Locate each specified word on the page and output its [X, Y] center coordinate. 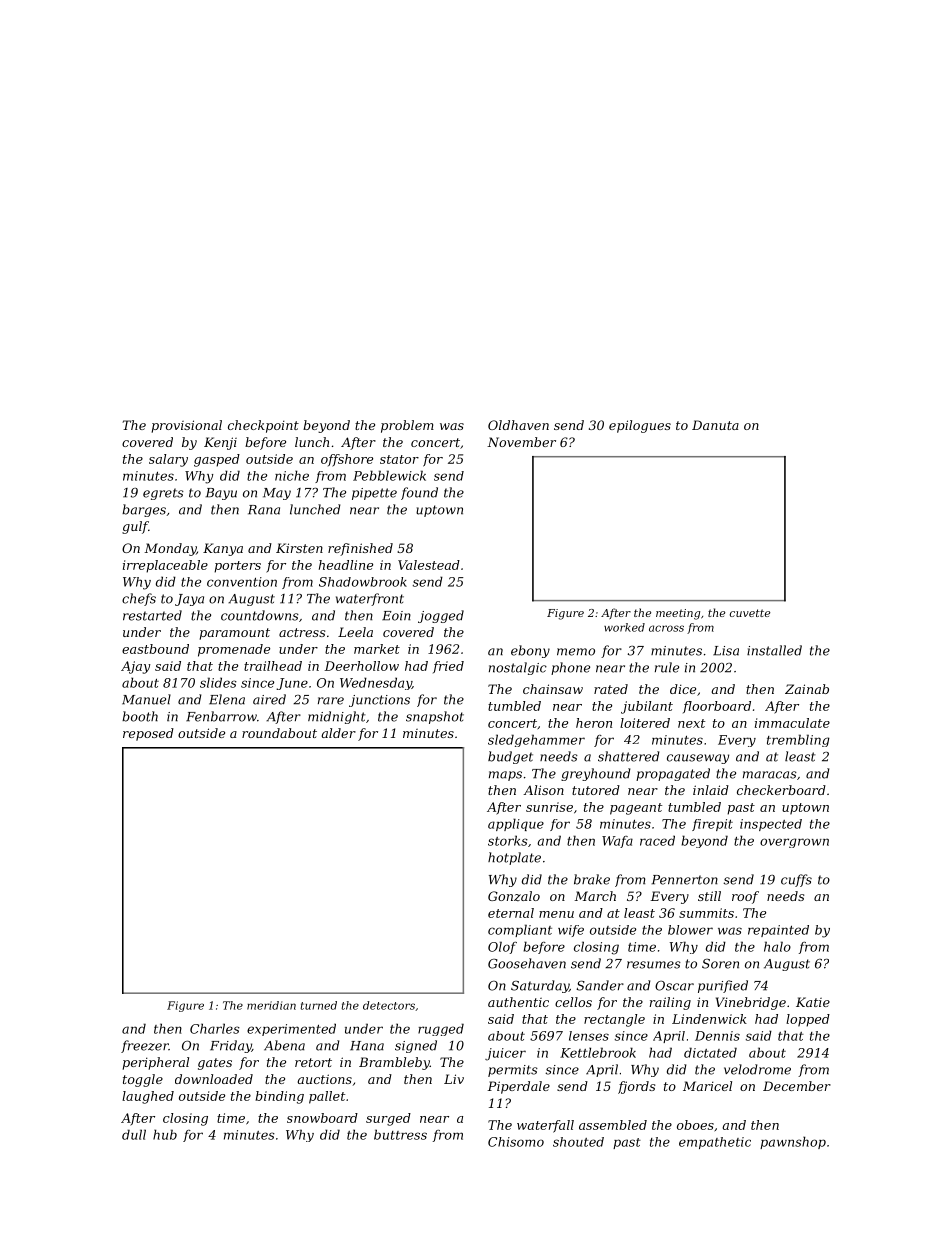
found [419, 493]
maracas [770, 775]
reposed [148, 734]
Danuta [715, 425]
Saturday [540, 986]
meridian [271, 1005]
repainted [778, 931]
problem [407, 426]
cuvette [750, 613]
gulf [135, 527]
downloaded [214, 1079]
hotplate [514, 858]
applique [516, 824]
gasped [217, 460]
